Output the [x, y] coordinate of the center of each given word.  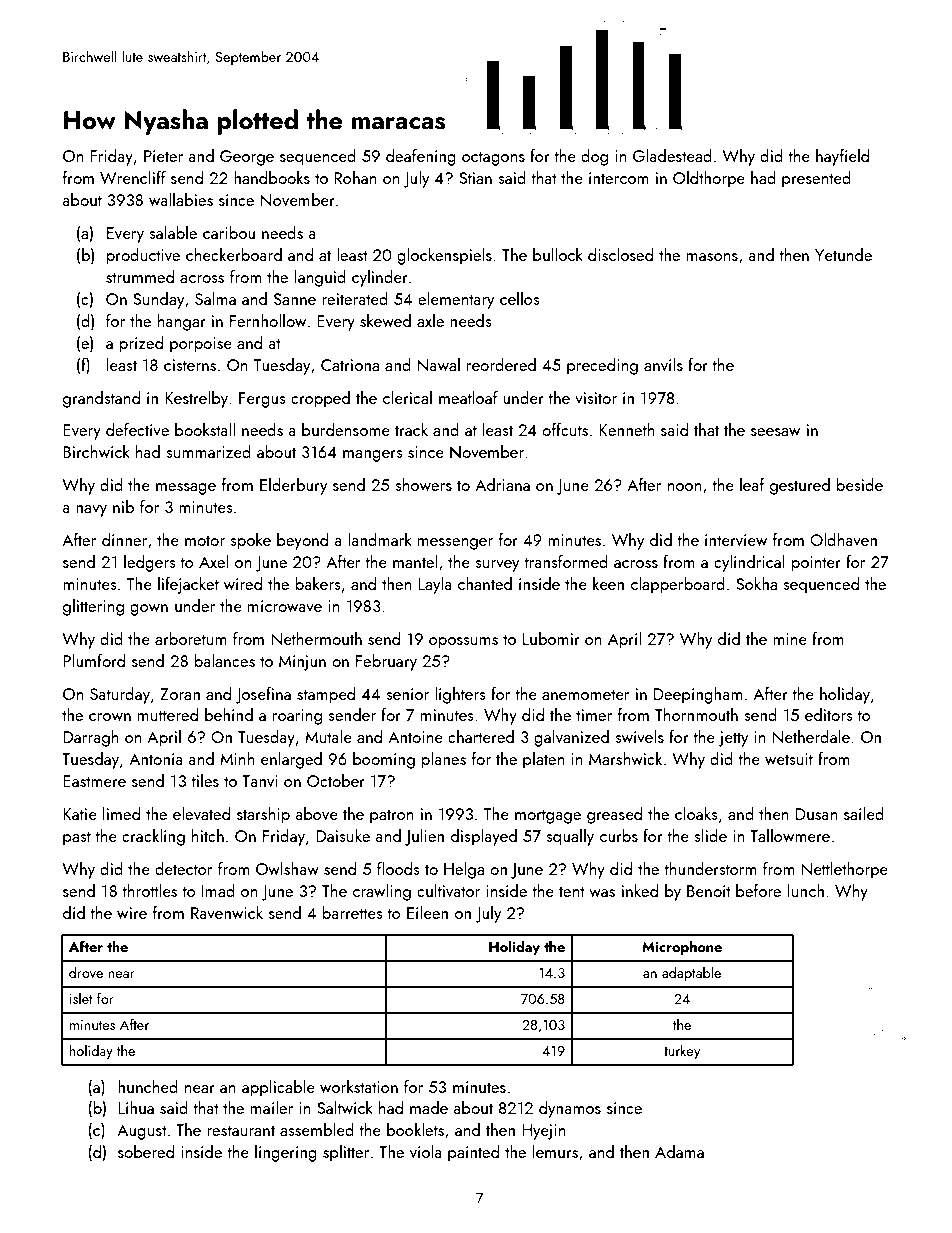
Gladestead [672, 155]
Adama [679, 1151]
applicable [278, 1088]
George [247, 158]
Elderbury [293, 486]
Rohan [355, 177]
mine [790, 639]
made [429, 1107]
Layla [435, 585]
